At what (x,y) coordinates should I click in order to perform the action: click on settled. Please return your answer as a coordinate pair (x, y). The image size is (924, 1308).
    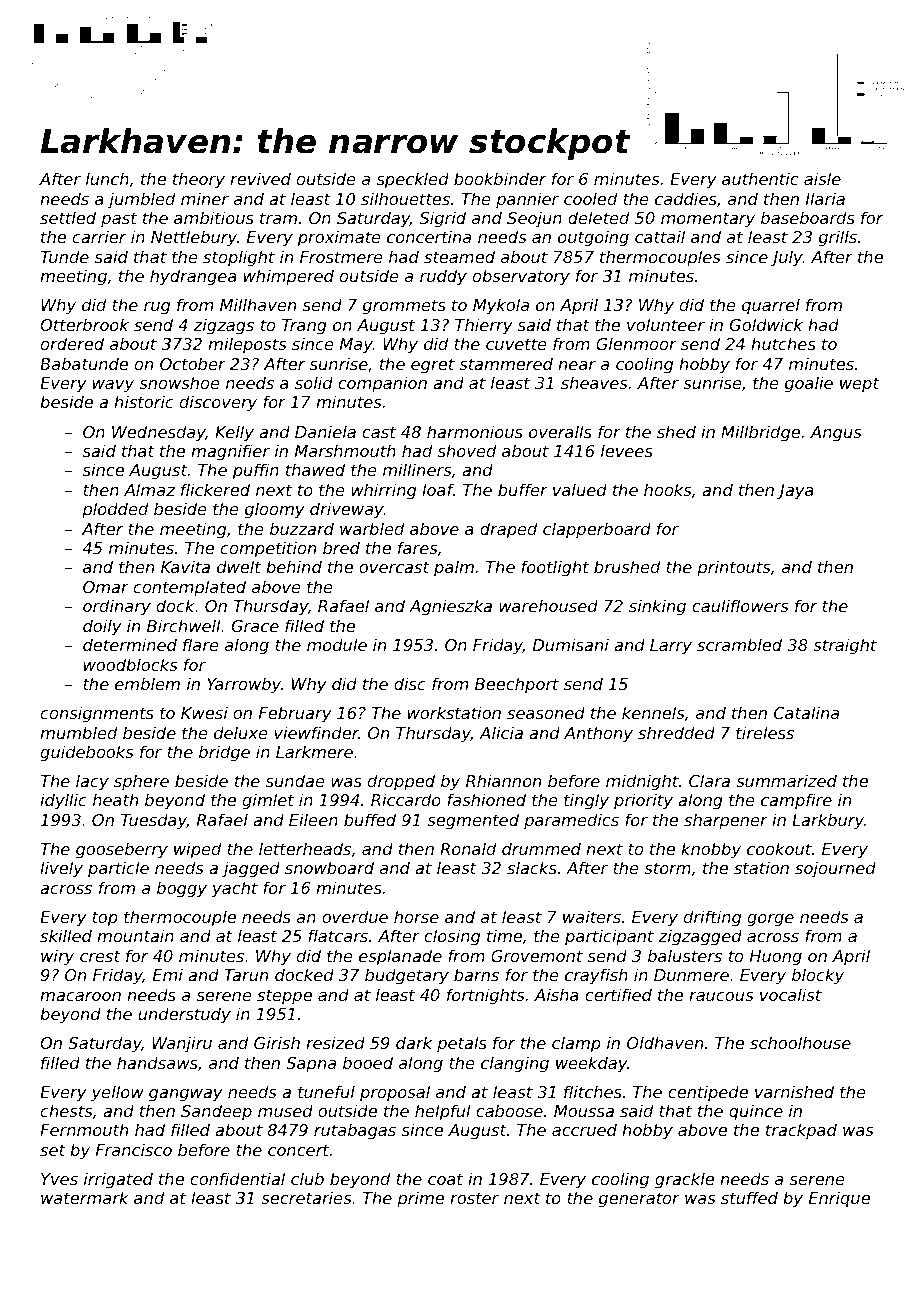
    Looking at the image, I should click on (68, 217).
